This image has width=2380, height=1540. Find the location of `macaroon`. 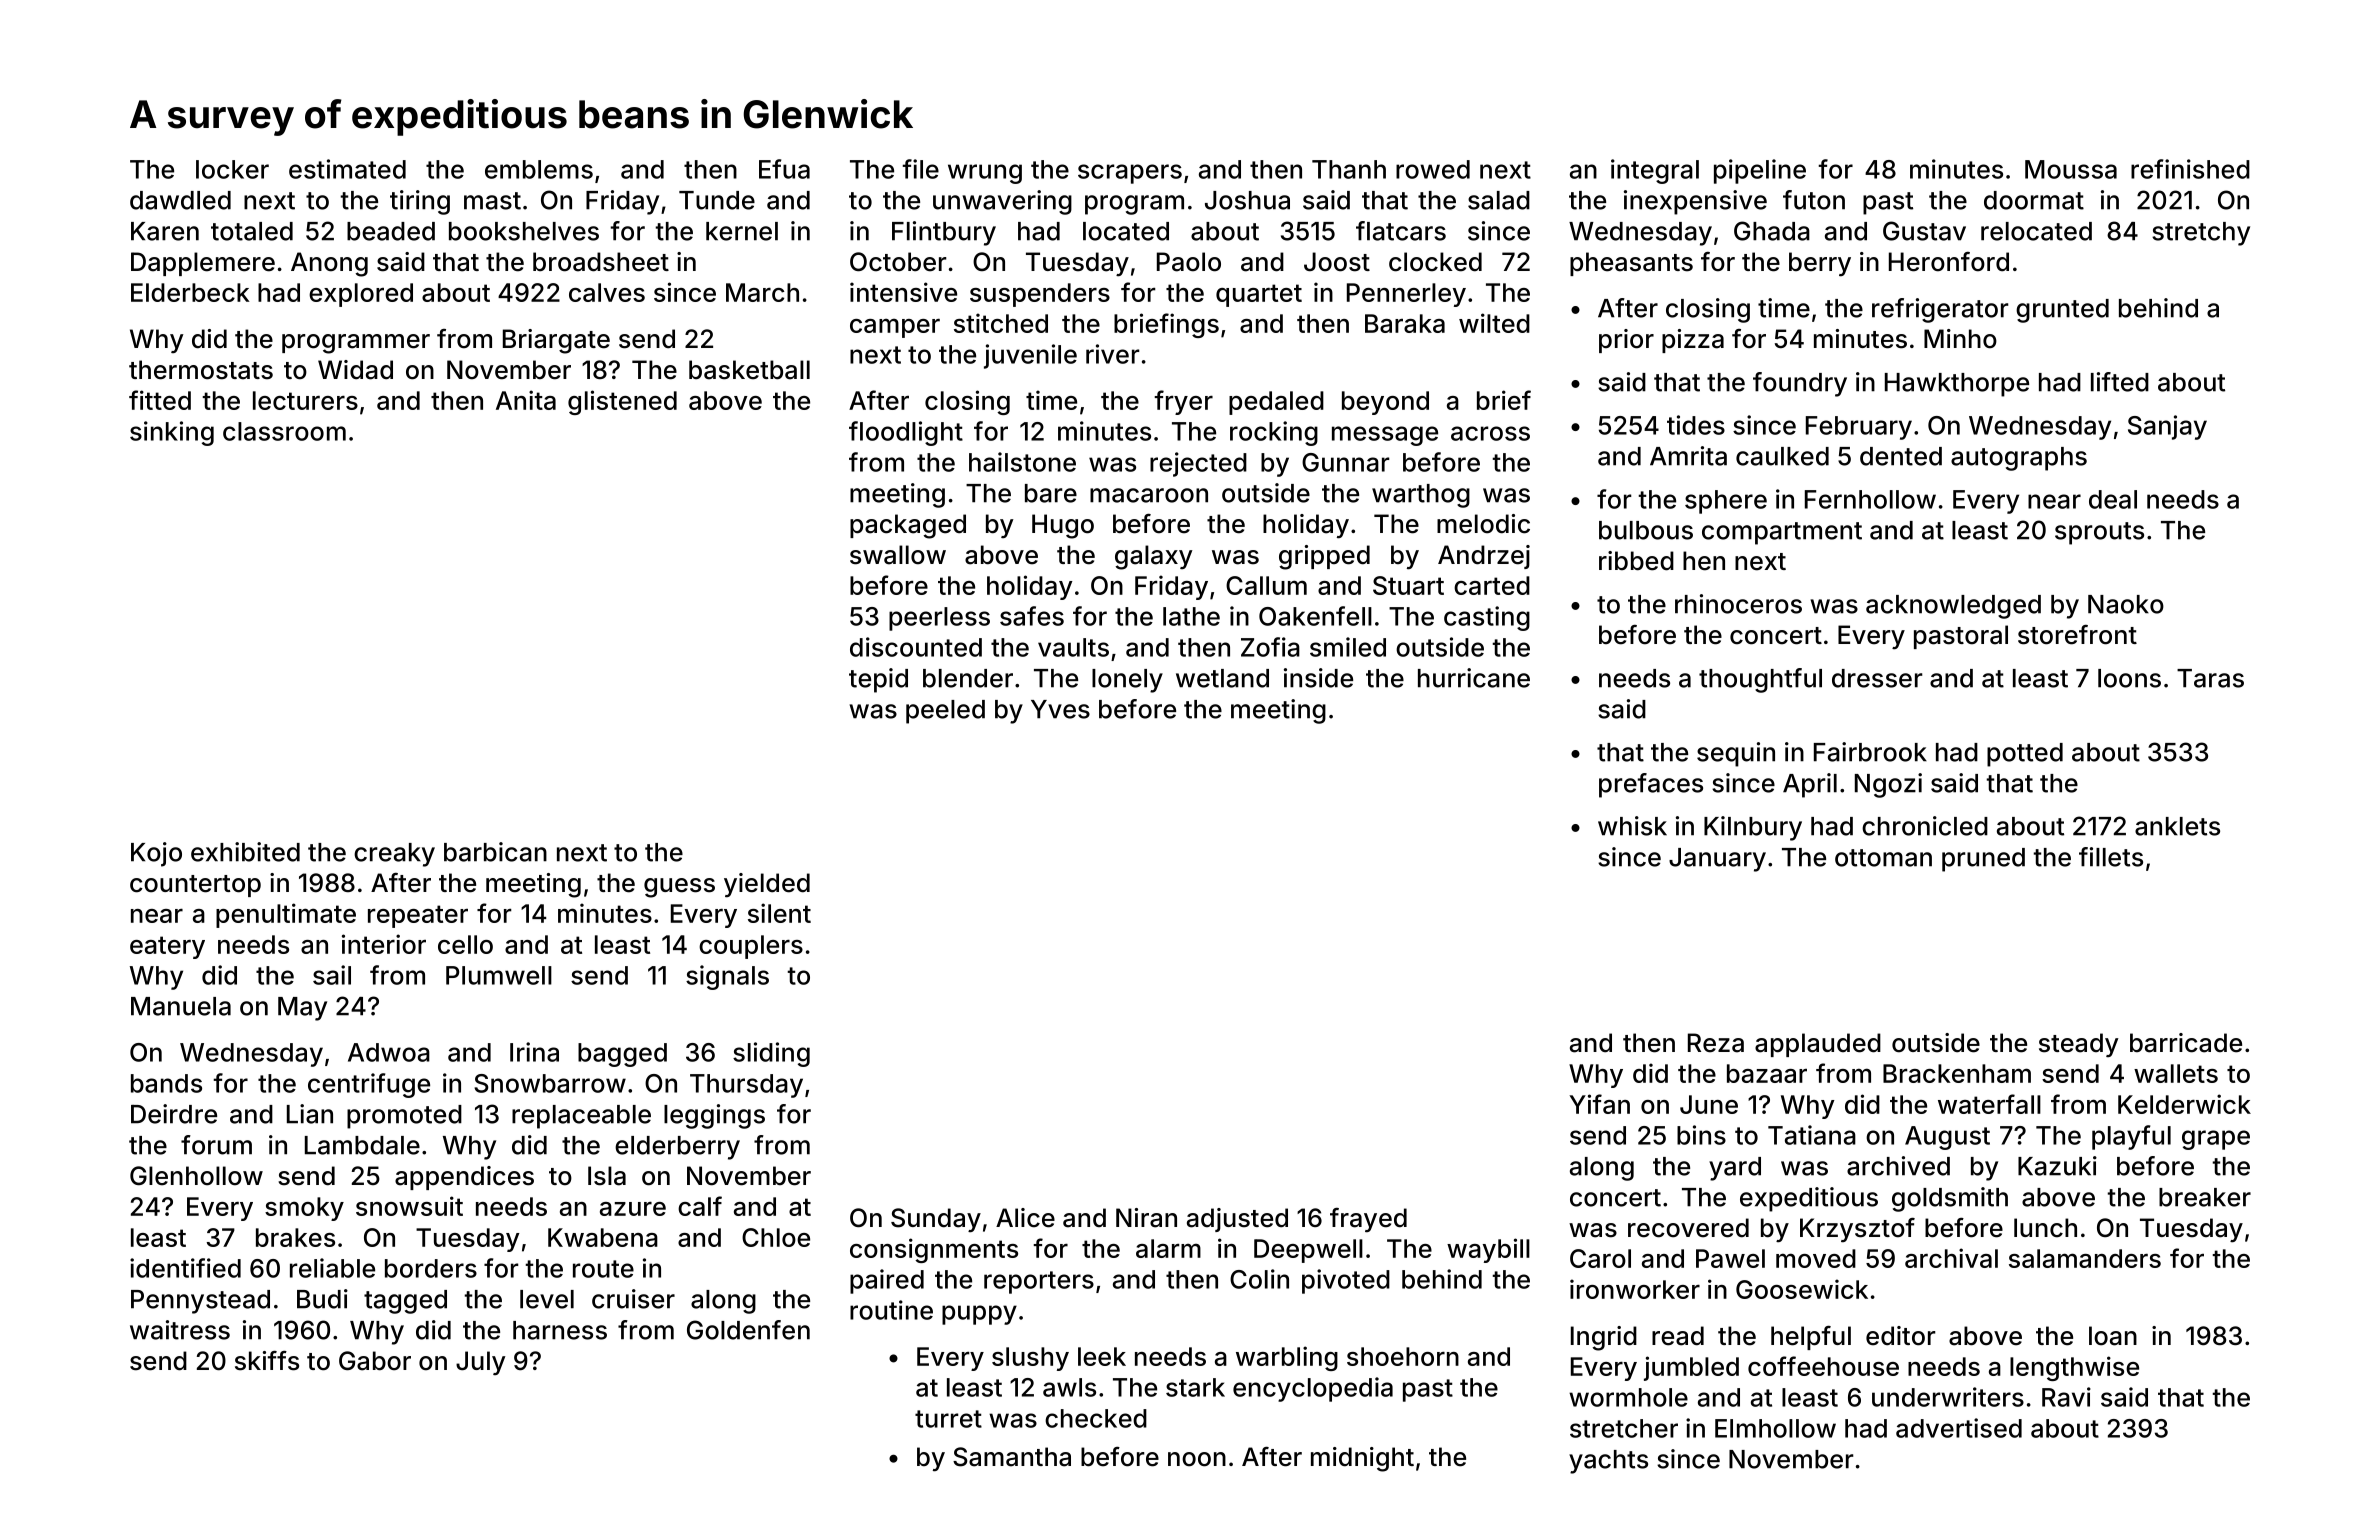

macaroon is located at coordinates (1149, 495).
